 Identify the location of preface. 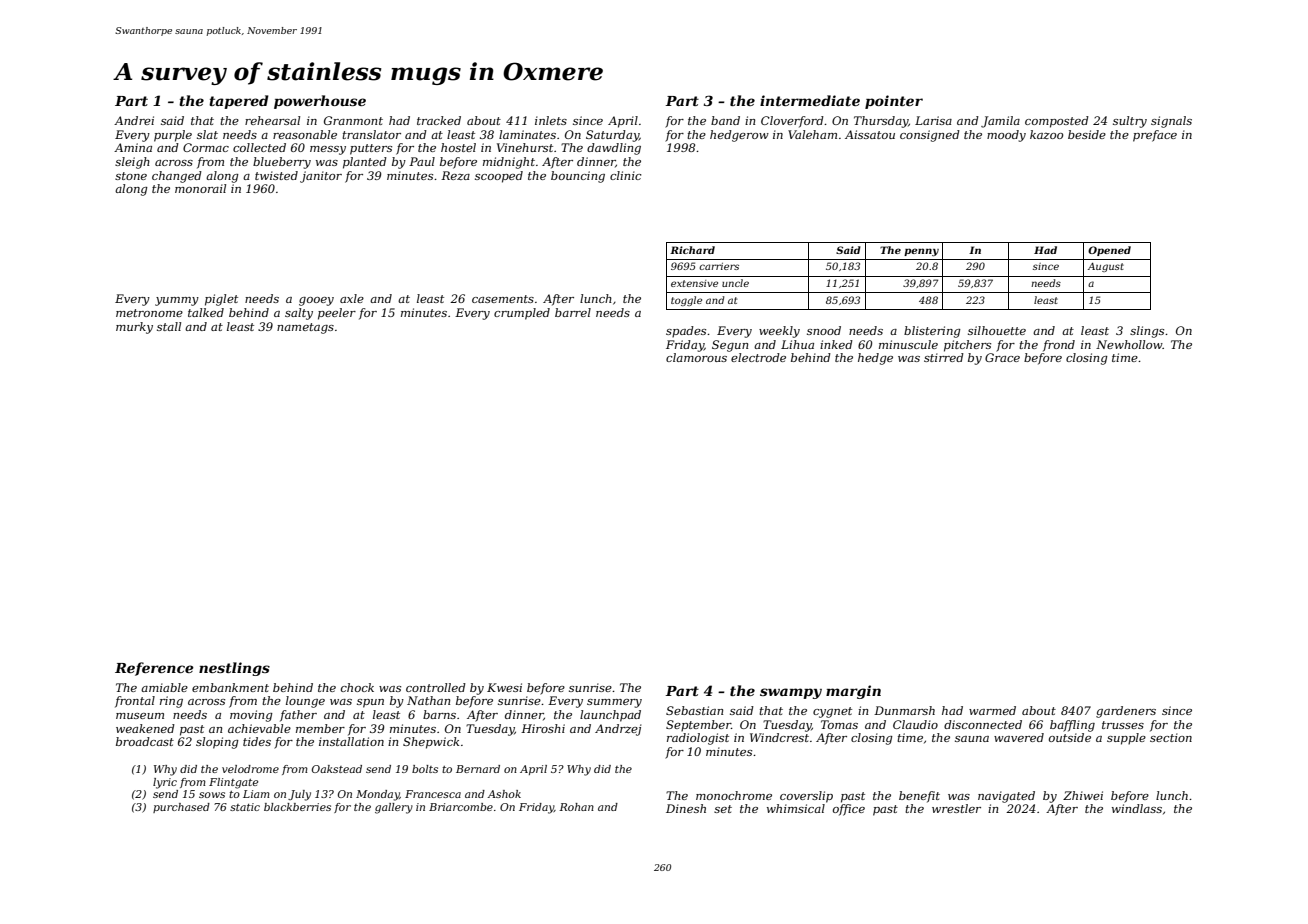
(1155, 136).
